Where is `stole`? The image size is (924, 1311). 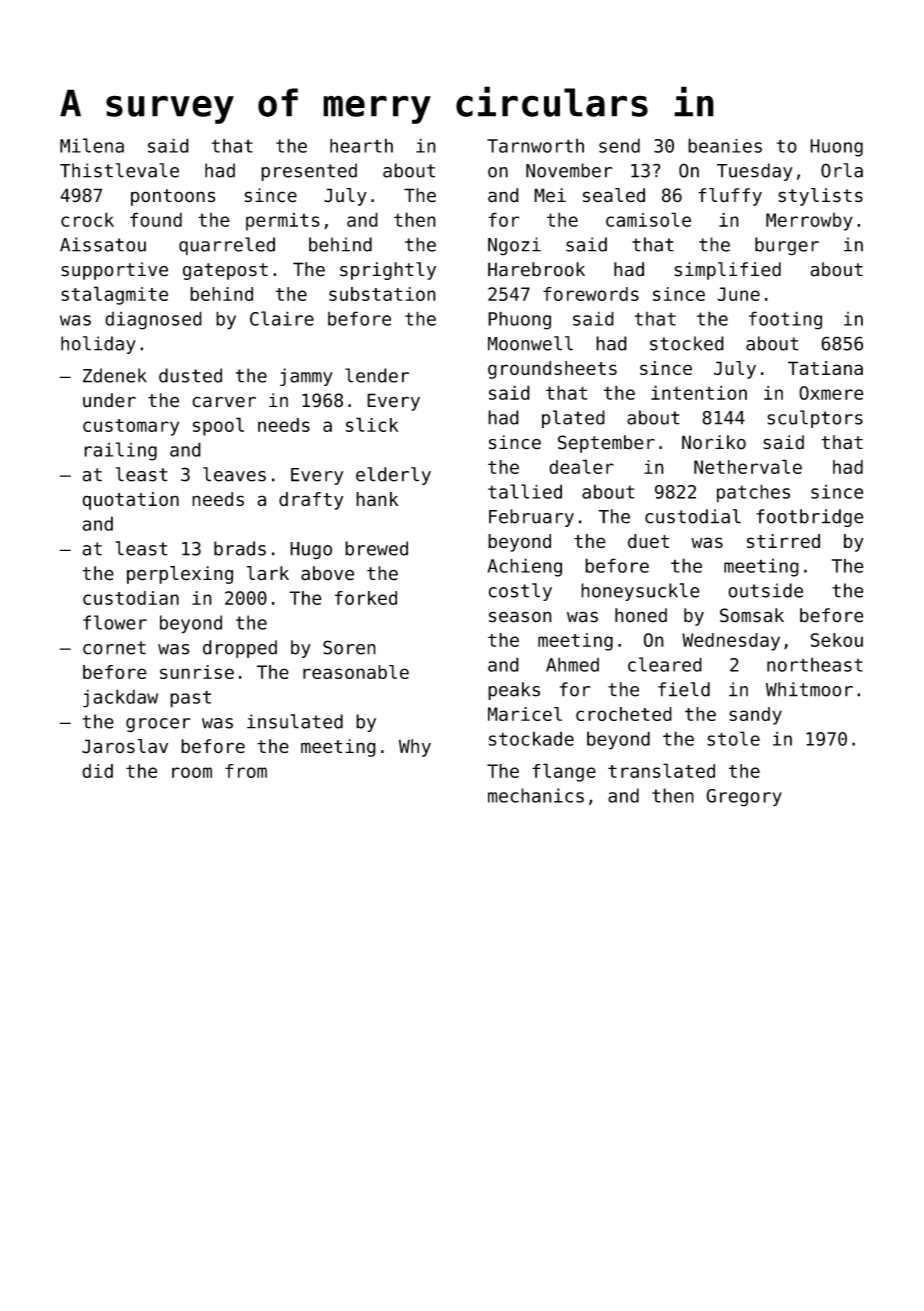
stole is located at coordinates (733, 738).
